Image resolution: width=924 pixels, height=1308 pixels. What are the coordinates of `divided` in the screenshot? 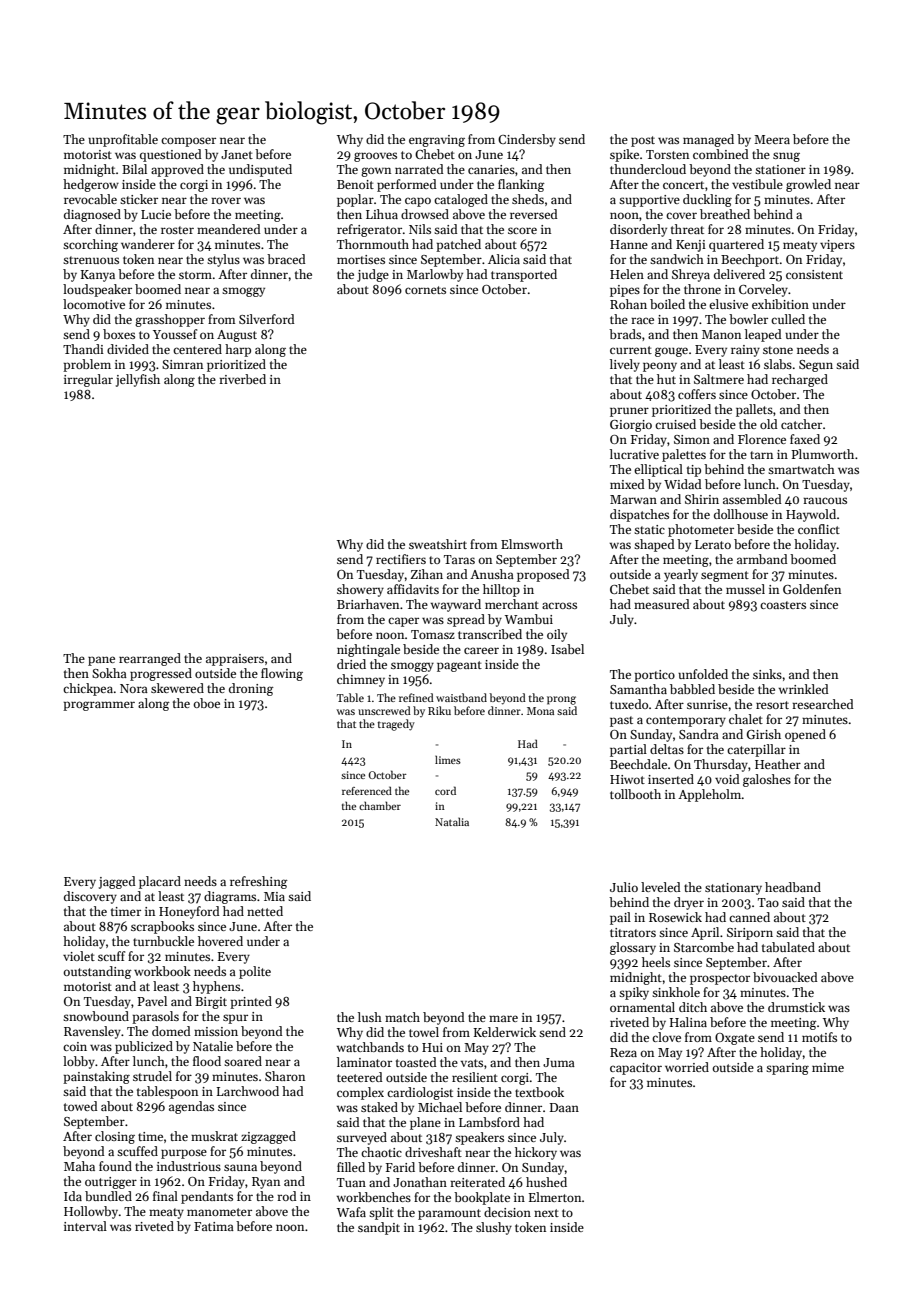 It's located at (128, 349).
